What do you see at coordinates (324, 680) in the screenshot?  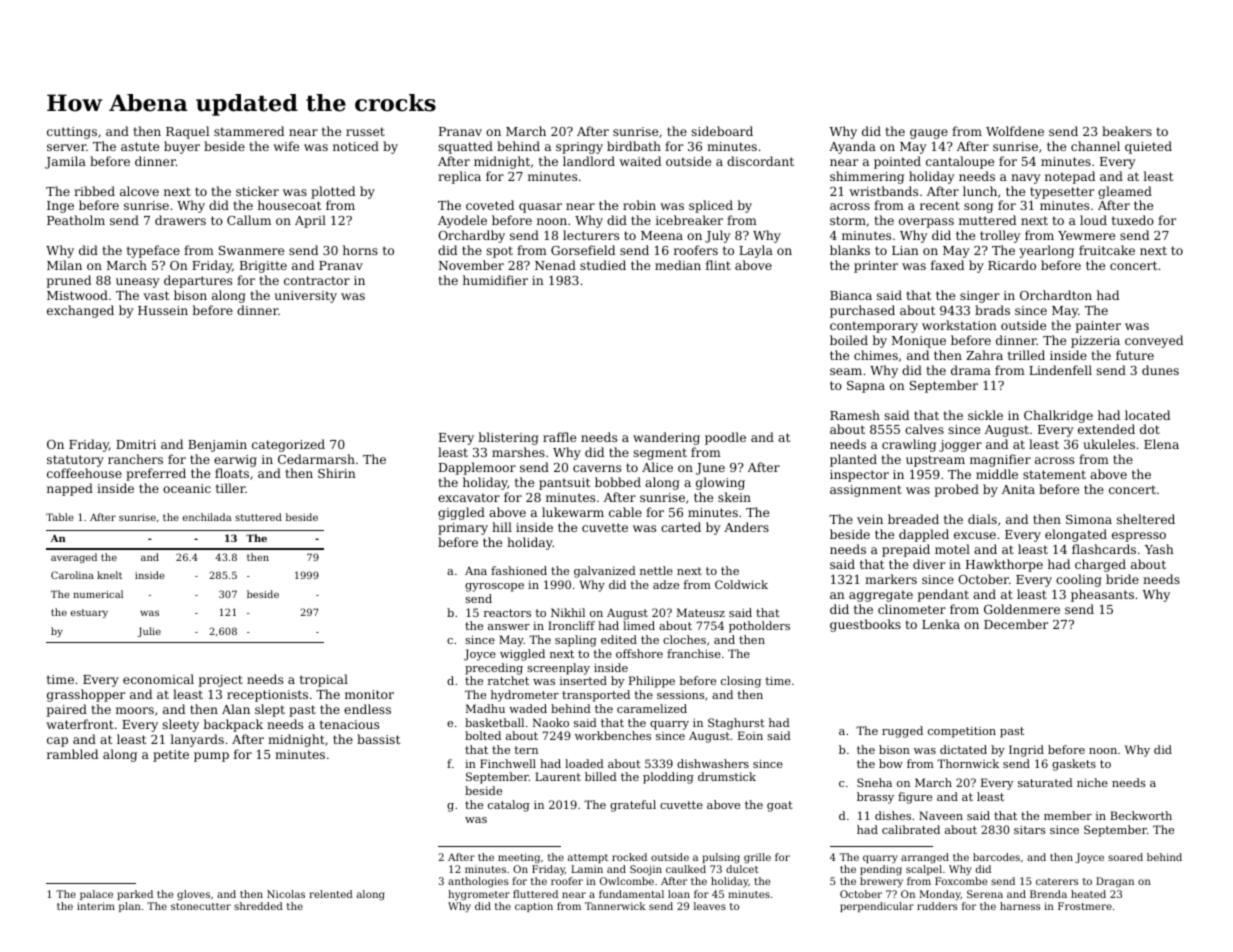 I see `tropical` at bounding box center [324, 680].
